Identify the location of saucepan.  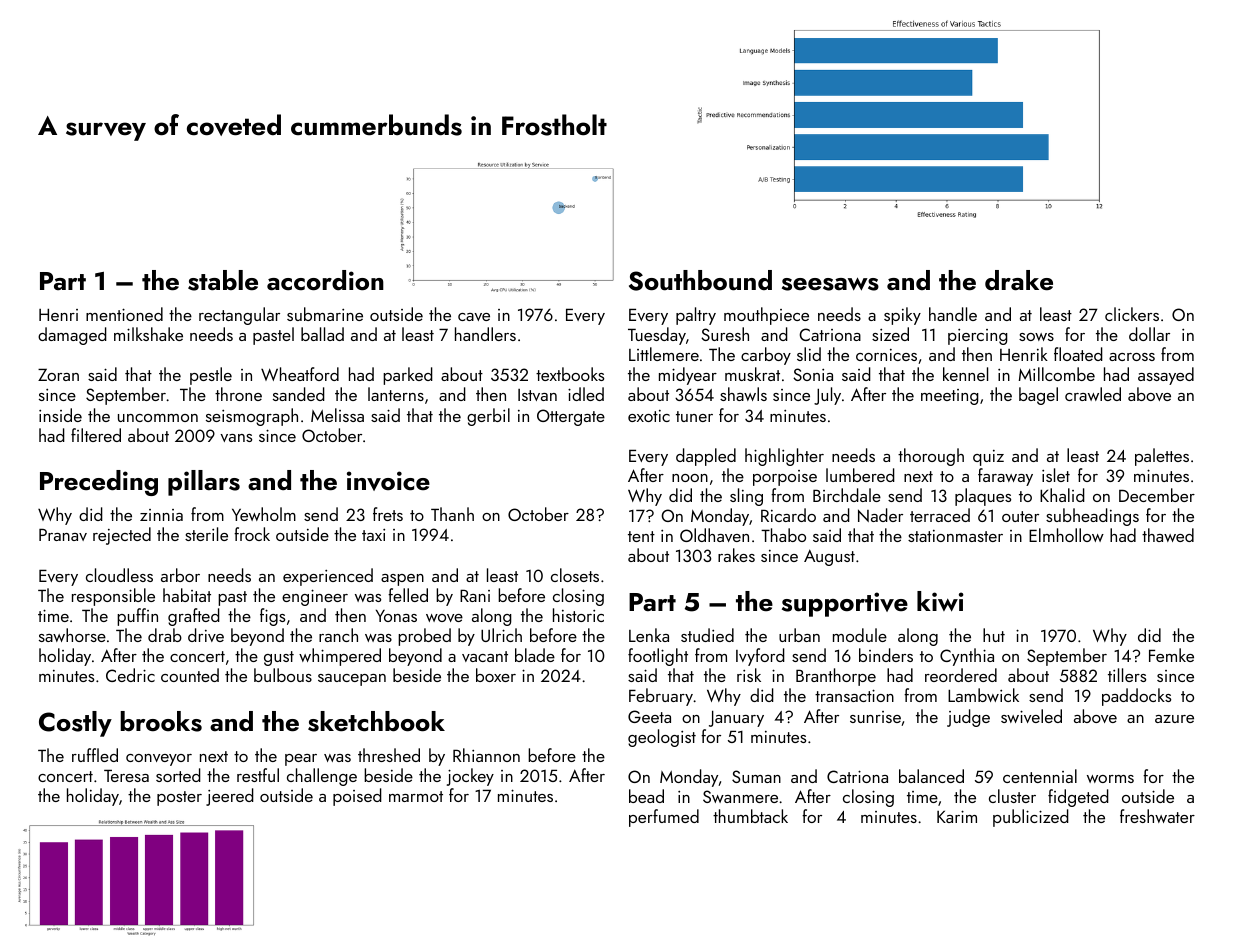
(352, 680).
